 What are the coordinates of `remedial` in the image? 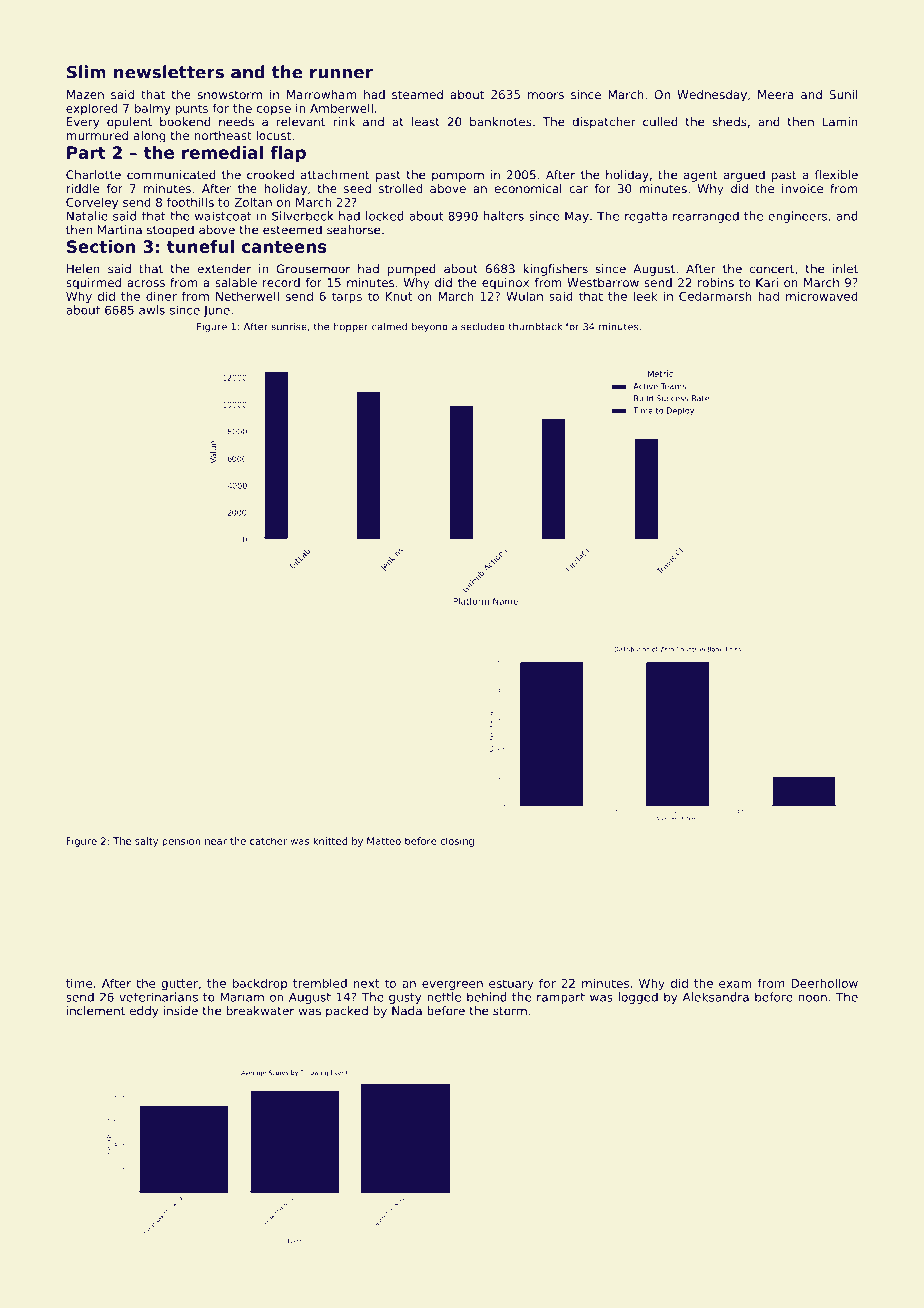 It's located at (222, 152).
